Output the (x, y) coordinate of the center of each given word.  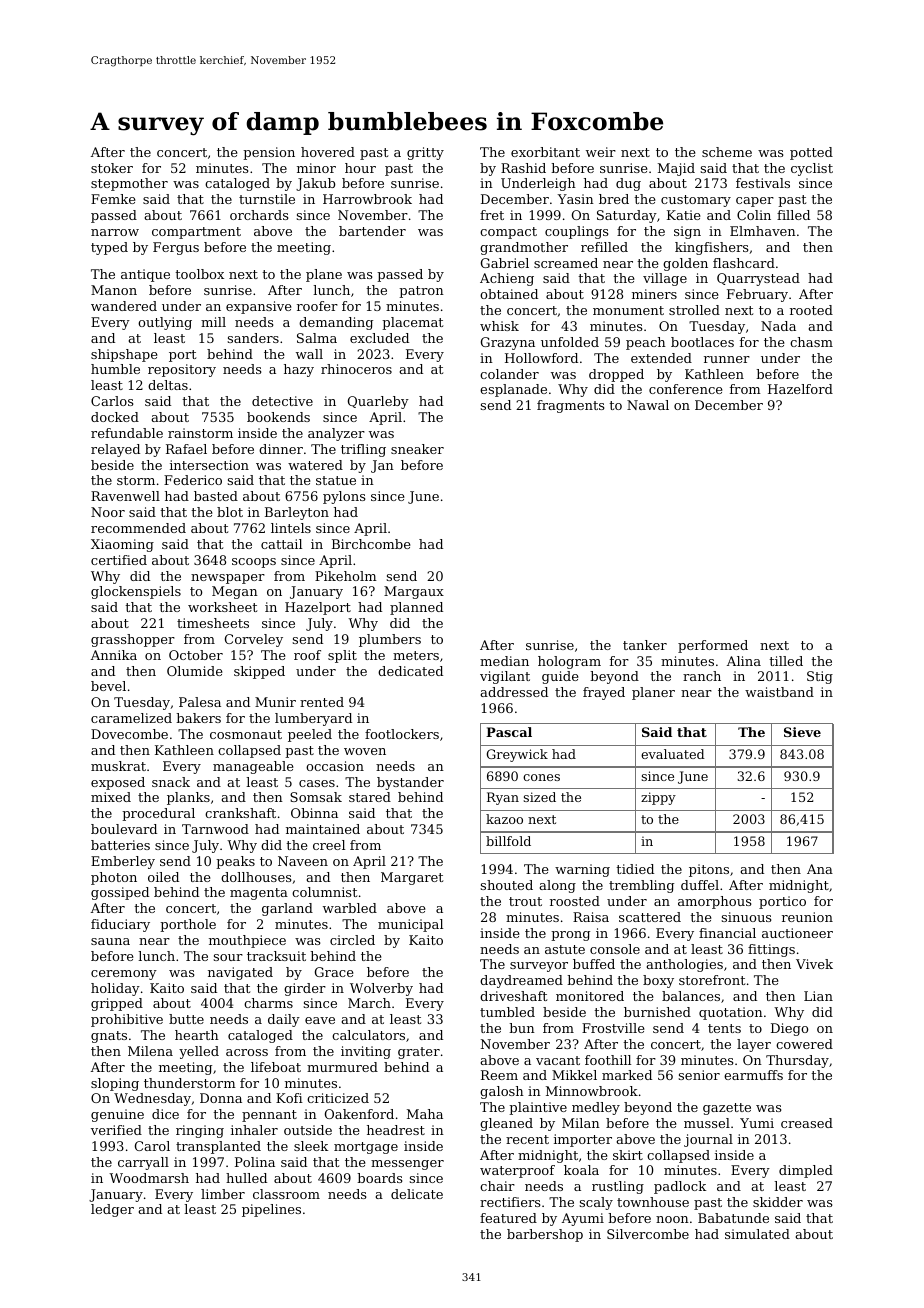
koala (581, 1170)
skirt (628, 1155)
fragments (571, 406)
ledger (112, 1210)
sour (228, 957)
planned (416, 608)
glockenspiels (136, 592)
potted (811, 153)
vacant (558, 1060)
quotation (731, 1013)
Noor (108, 512)
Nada (778, 326)
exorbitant (545, 152)
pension (269, 153)
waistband (779, 692)
